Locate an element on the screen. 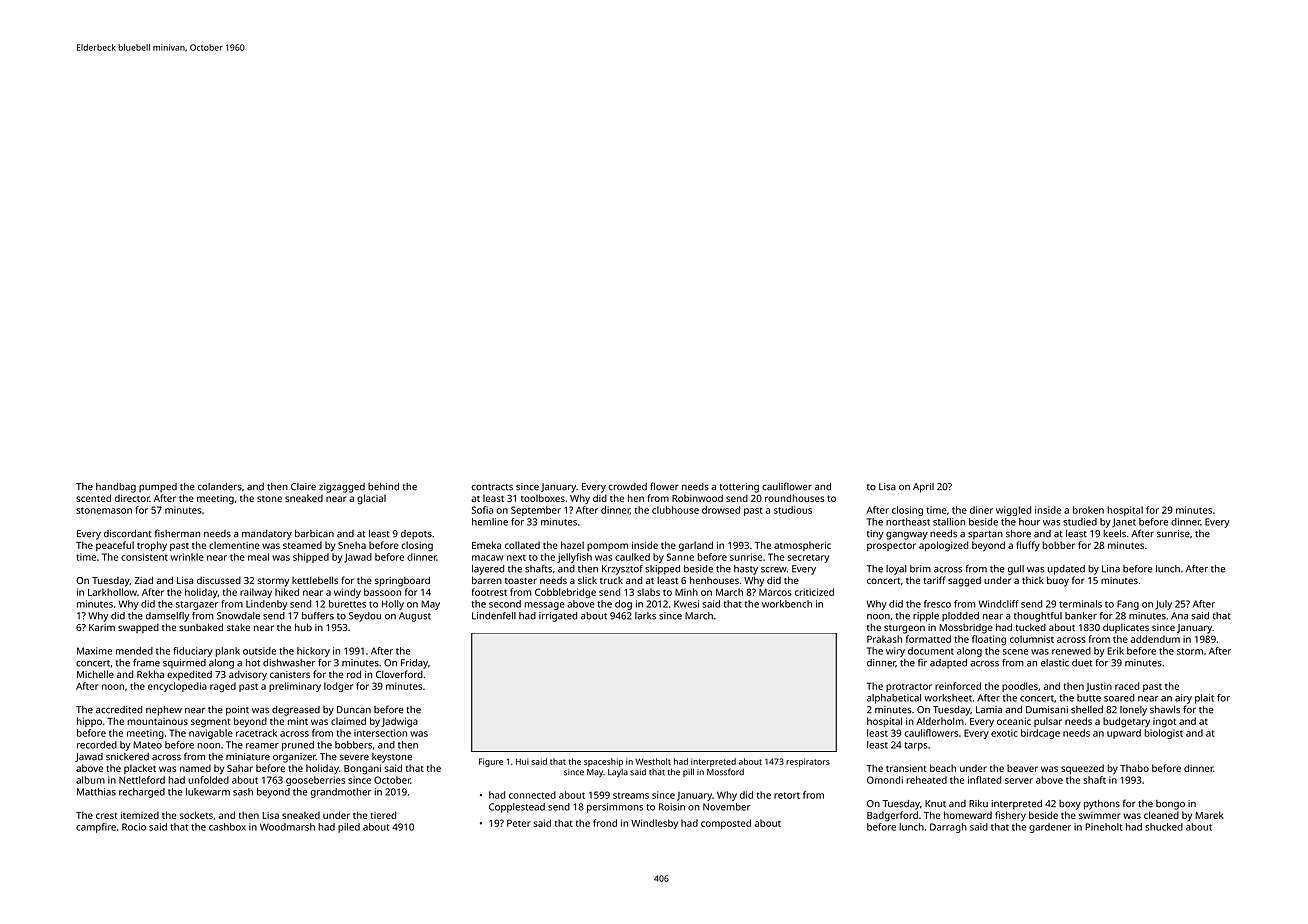 The height and width of the screenshot is (924, 1308). Maxime is located at coordinates (94, 651).
